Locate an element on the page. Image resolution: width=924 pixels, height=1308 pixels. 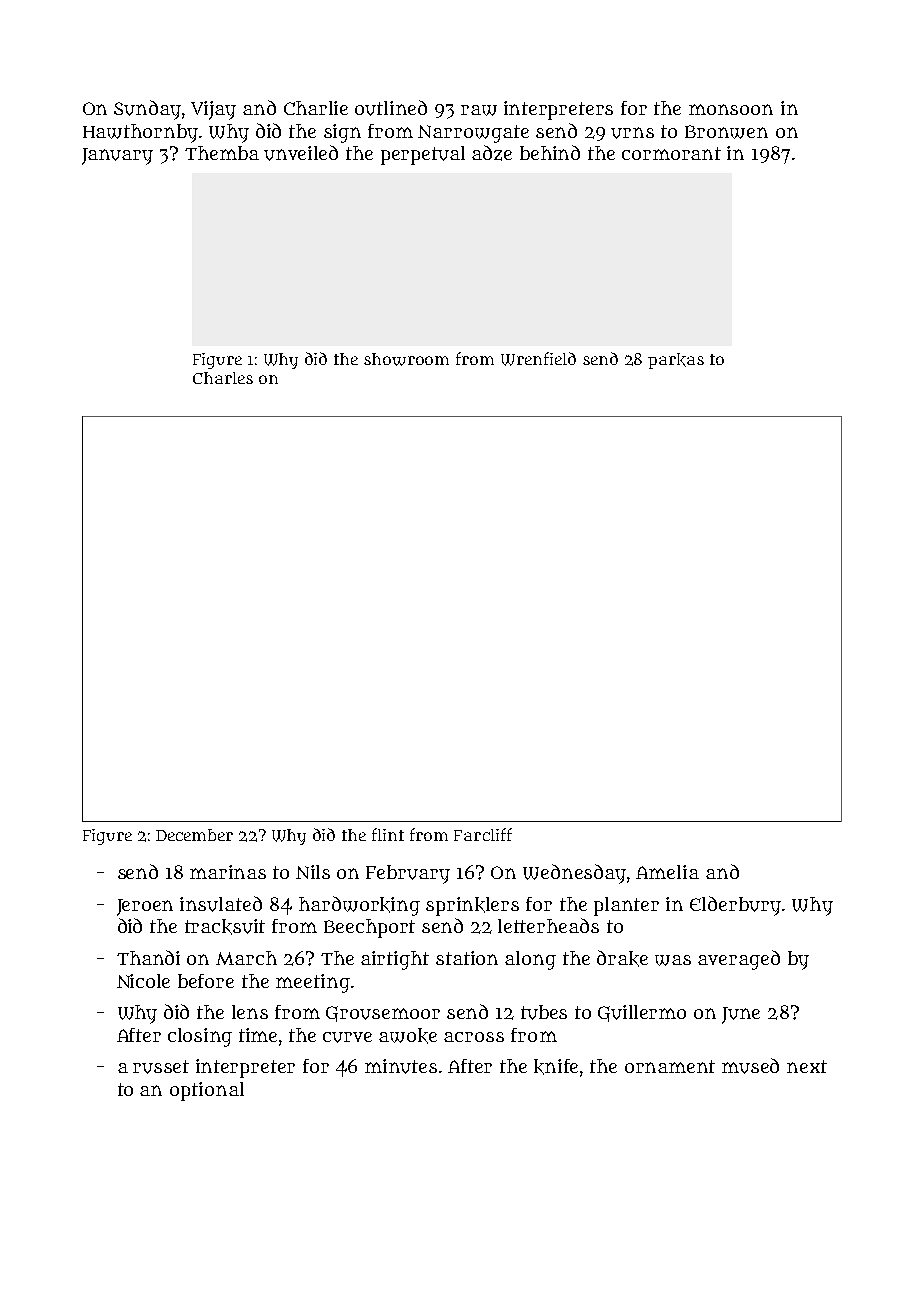
Charles is located at coordinates (223, 378).
